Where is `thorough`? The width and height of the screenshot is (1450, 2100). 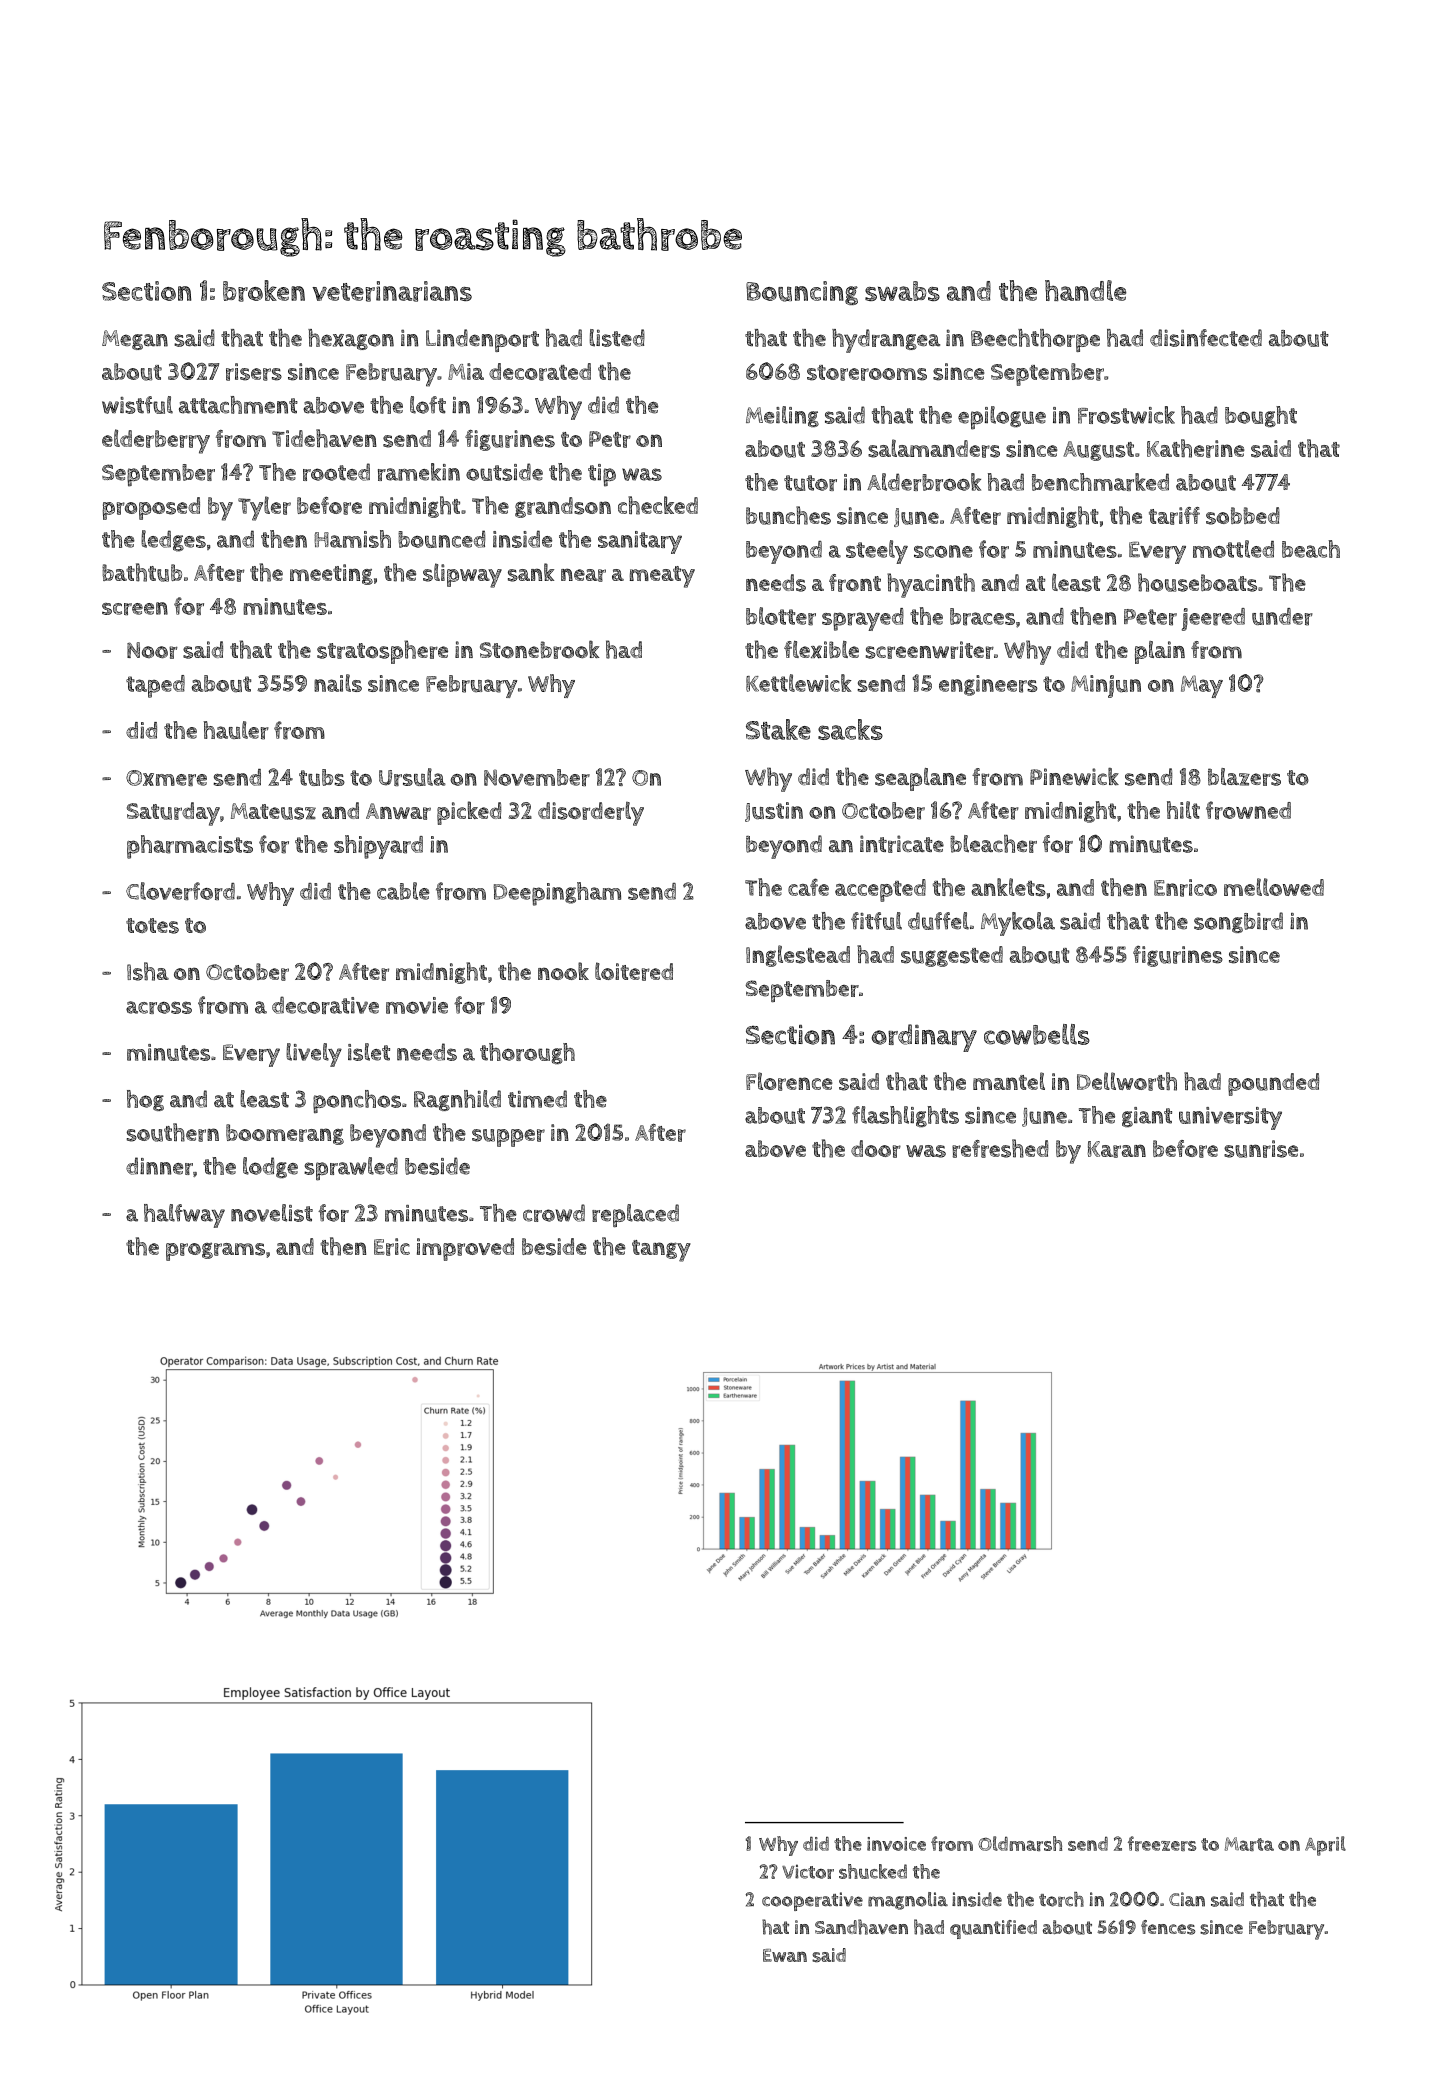 thorough is located at coordinates (527, 1054).
